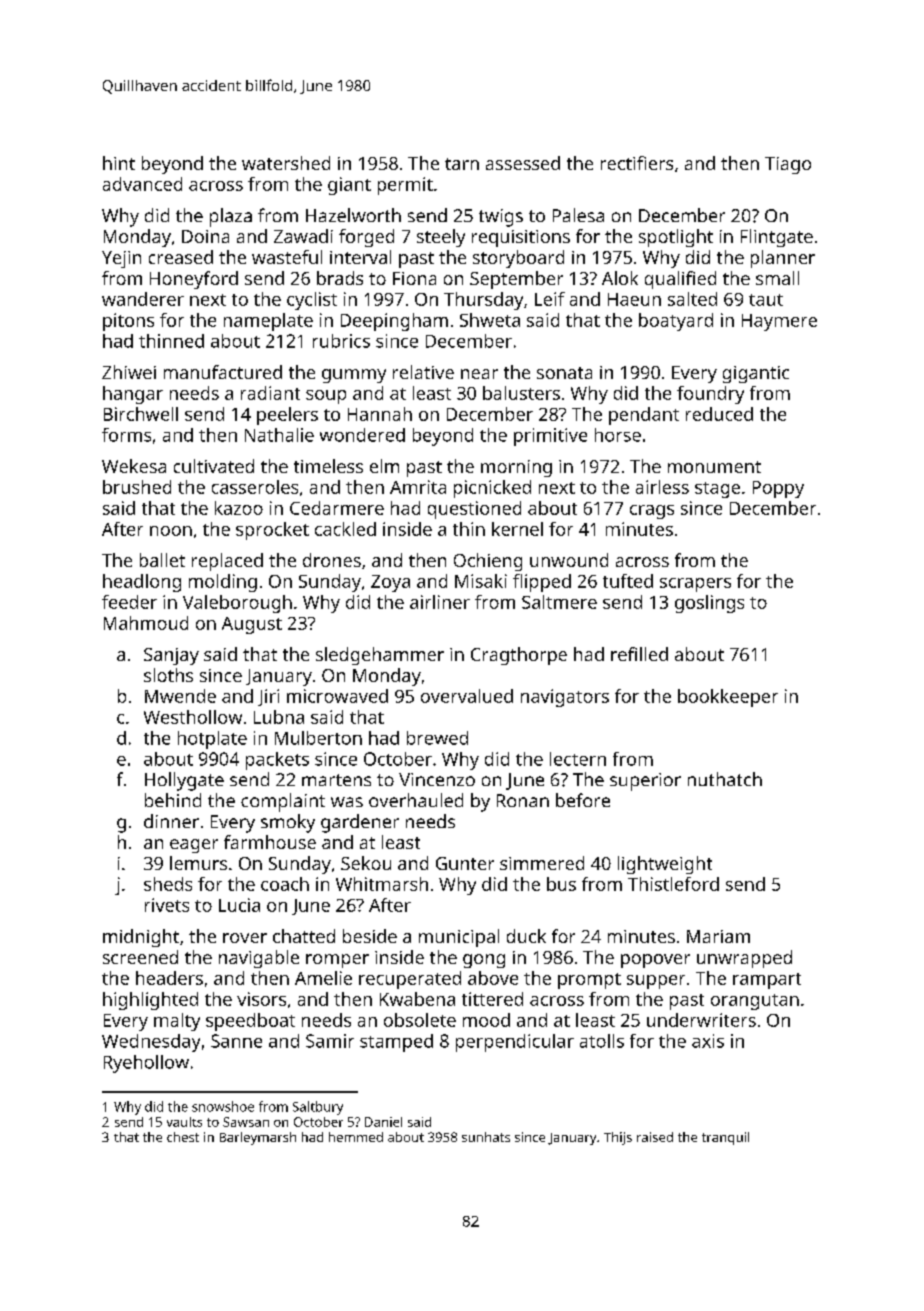 This page has height=1311, width=924. What do you see at coordinates (462, 164) in the page?
I see `tarn` at bounding box center [462, 164].
